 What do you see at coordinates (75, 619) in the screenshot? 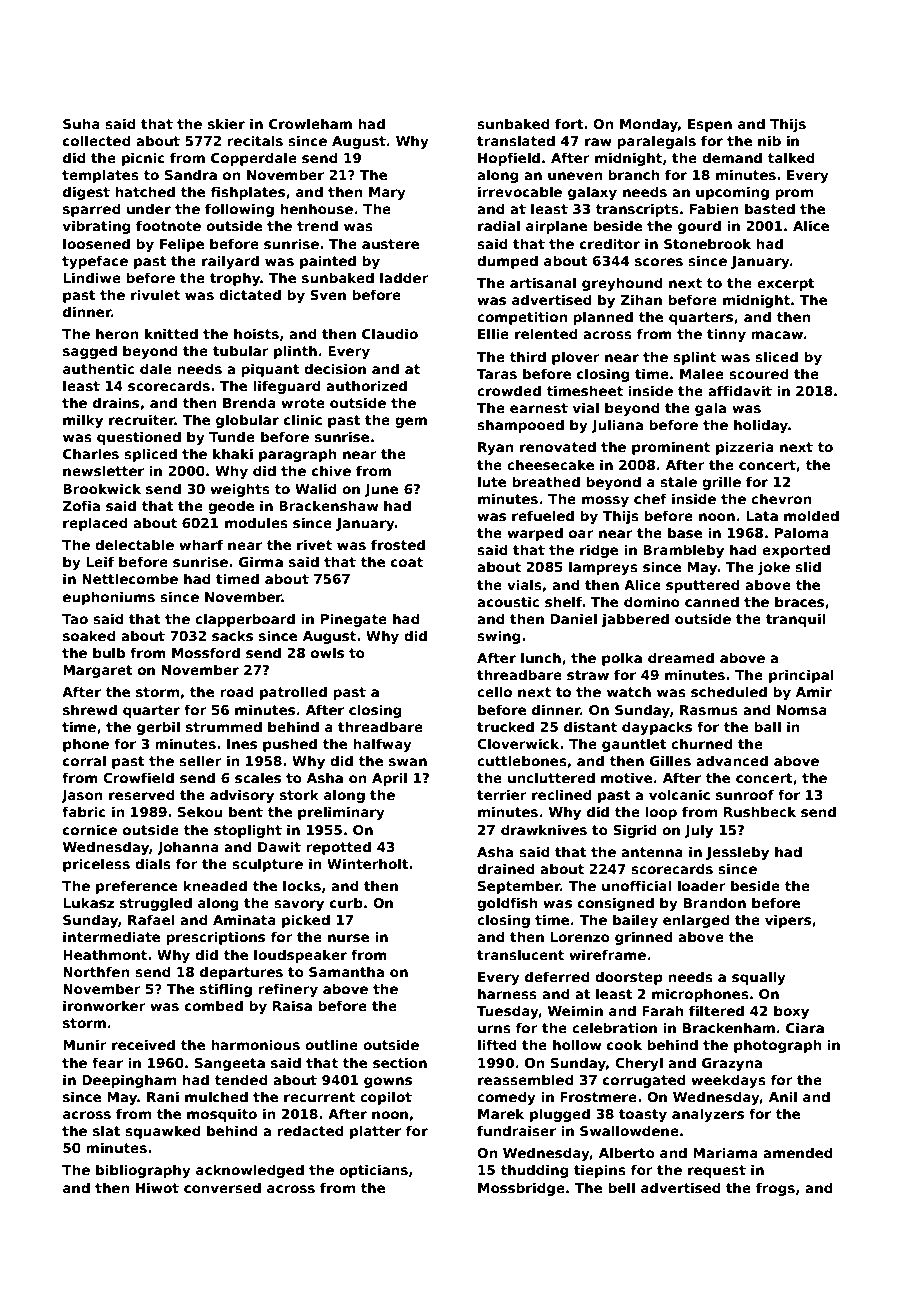
I see `Tao` at bounding box center [75, 619].
